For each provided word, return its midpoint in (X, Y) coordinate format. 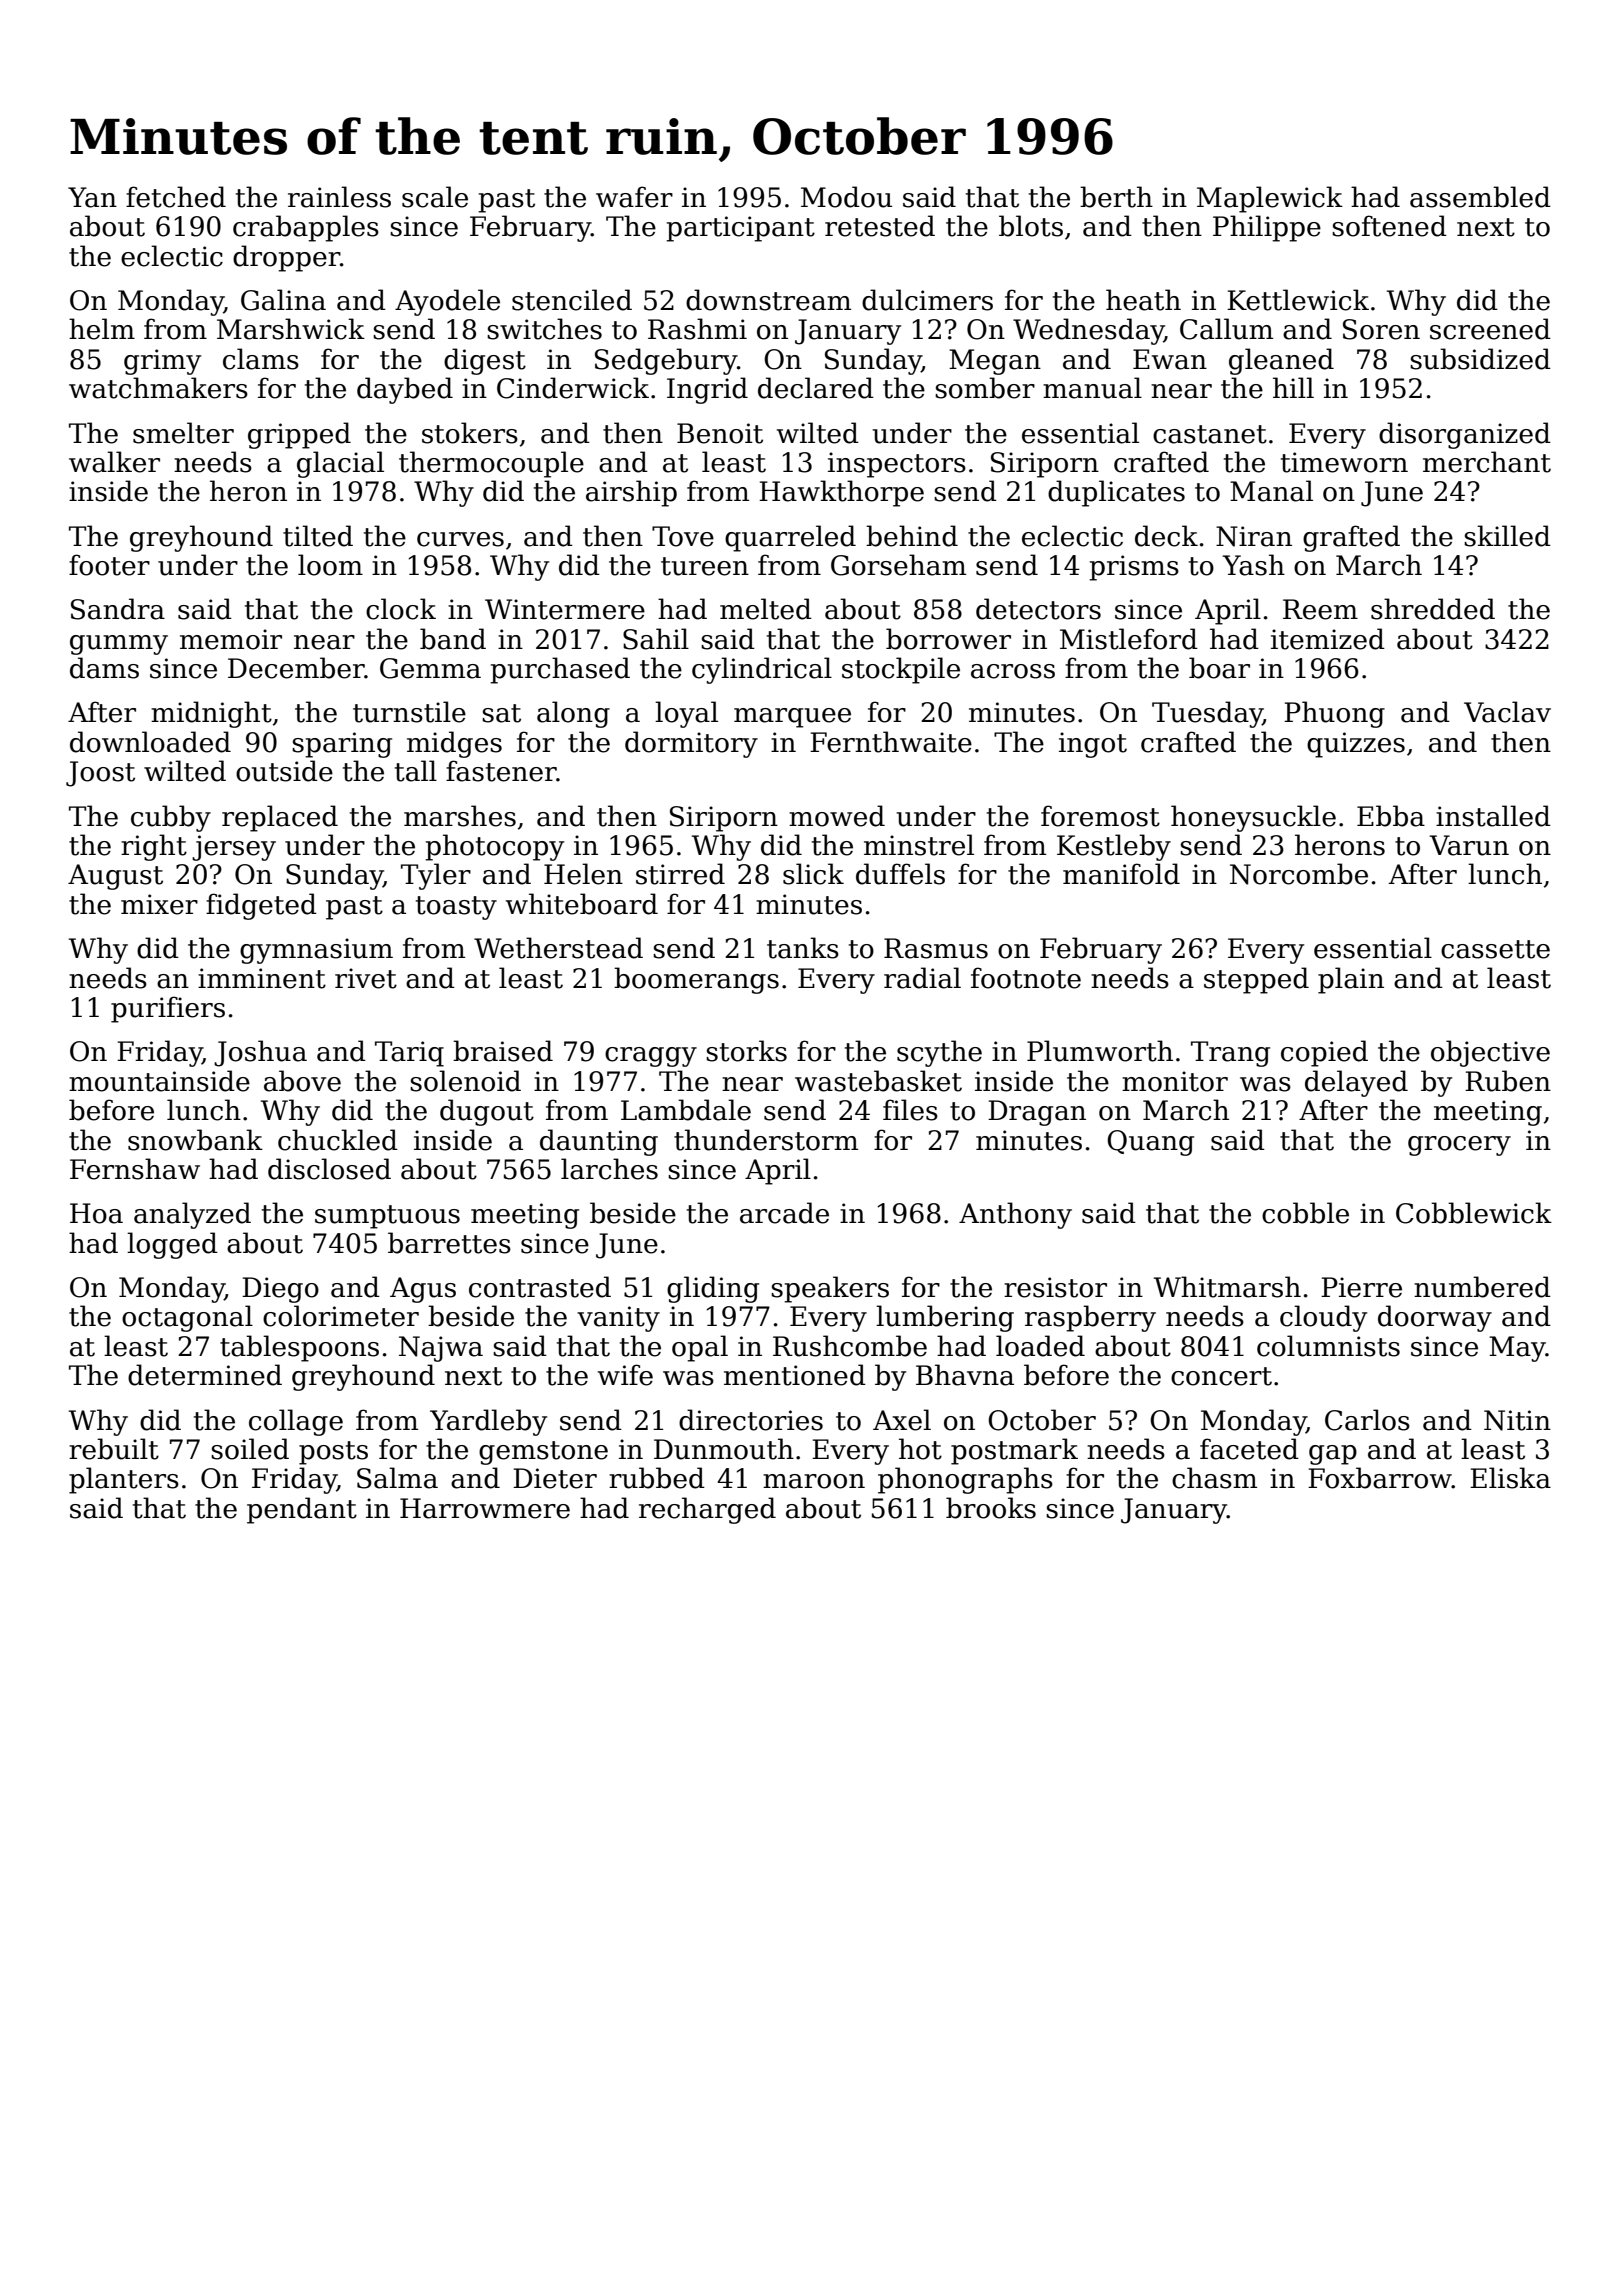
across (1013, 671)
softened (1389, 226)
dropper (286, 258)
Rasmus (936, 948)
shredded (1433, 609)
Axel (902, 1420)
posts (333, 1453)
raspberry (1090, 1318)
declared (816, 388)
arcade (784, 1213)
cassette (1495, 949)
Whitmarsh (1227, 1287)
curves (460, 539)
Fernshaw (135, 1169)
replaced (280, 818)
